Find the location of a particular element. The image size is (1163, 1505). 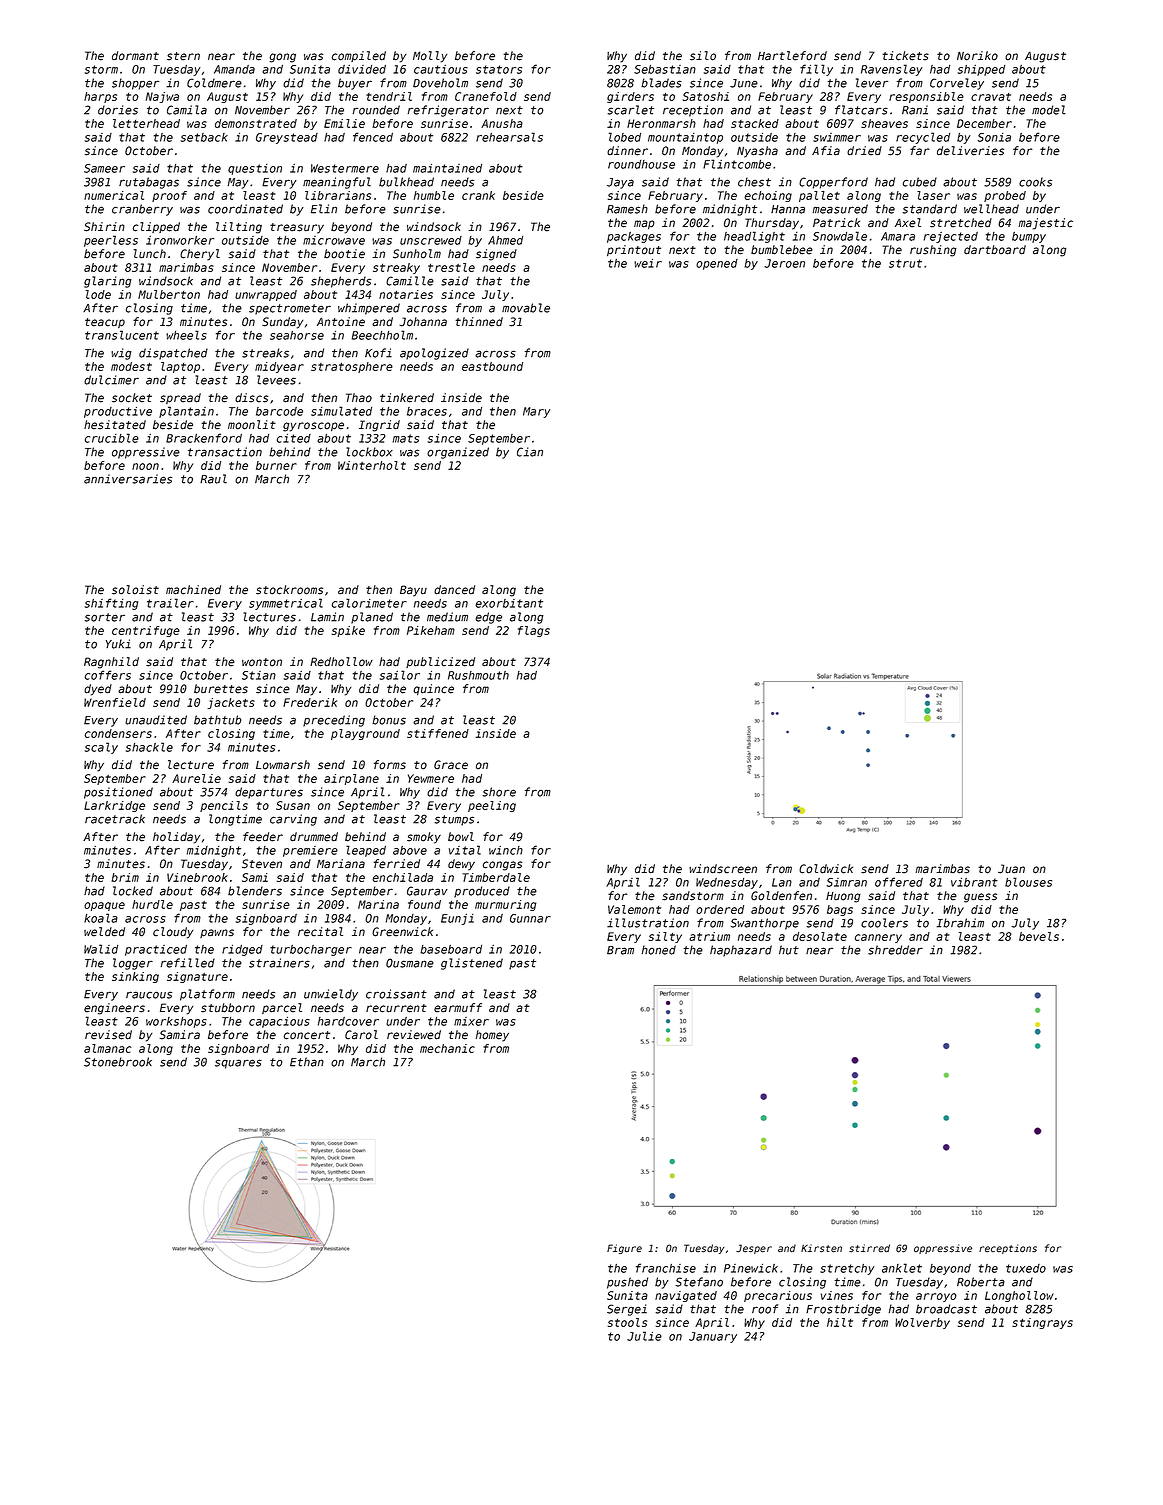

Juan is located at coordinates (1011, 869).
